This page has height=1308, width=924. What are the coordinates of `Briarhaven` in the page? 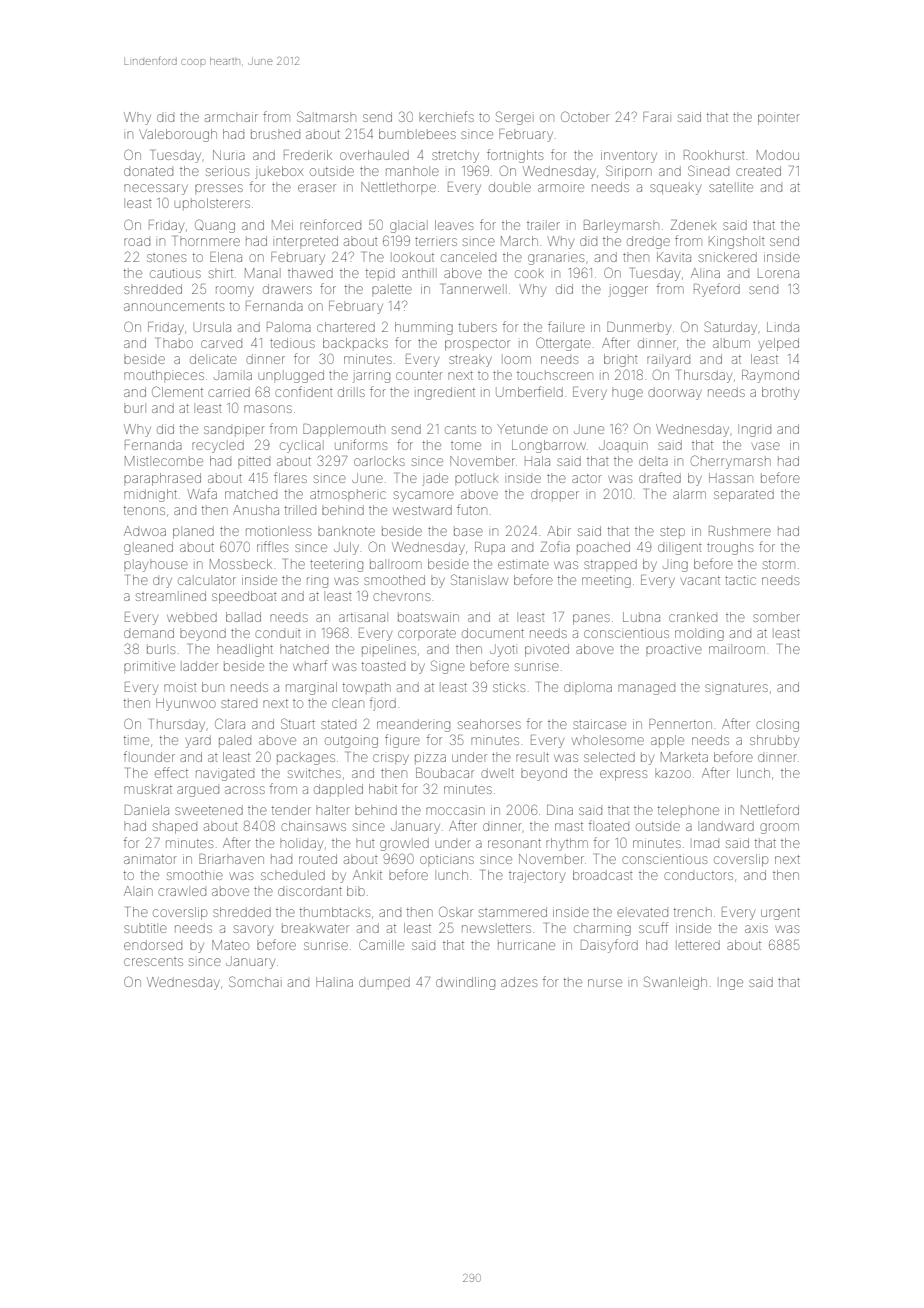 It's located at (231, 859).
